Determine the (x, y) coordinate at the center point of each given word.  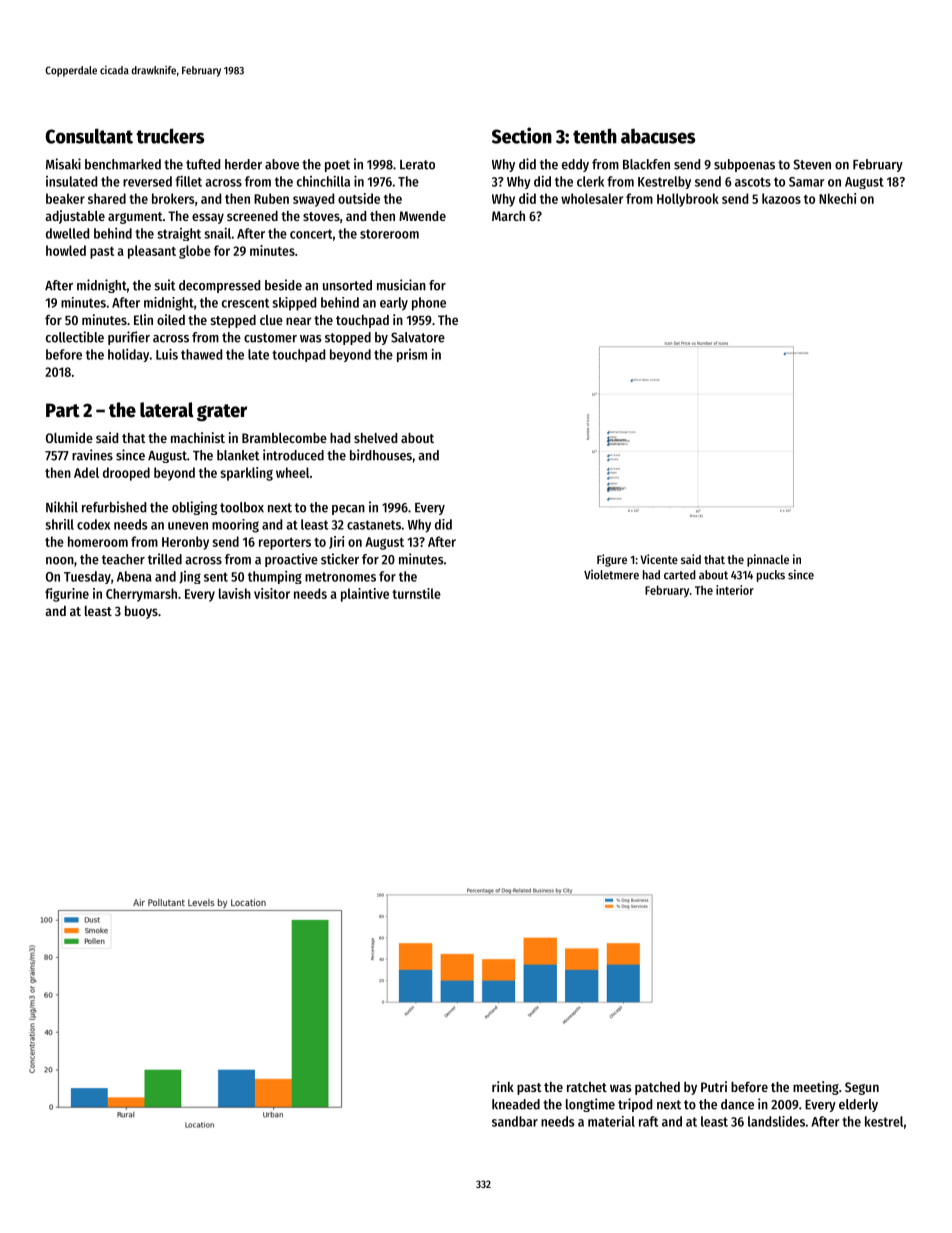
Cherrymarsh (141, 595)
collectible (75, 337)
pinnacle (768, 560)
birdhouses (381, 455)
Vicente (659, 559)
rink (503, 1086)
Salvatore (418, 337)
